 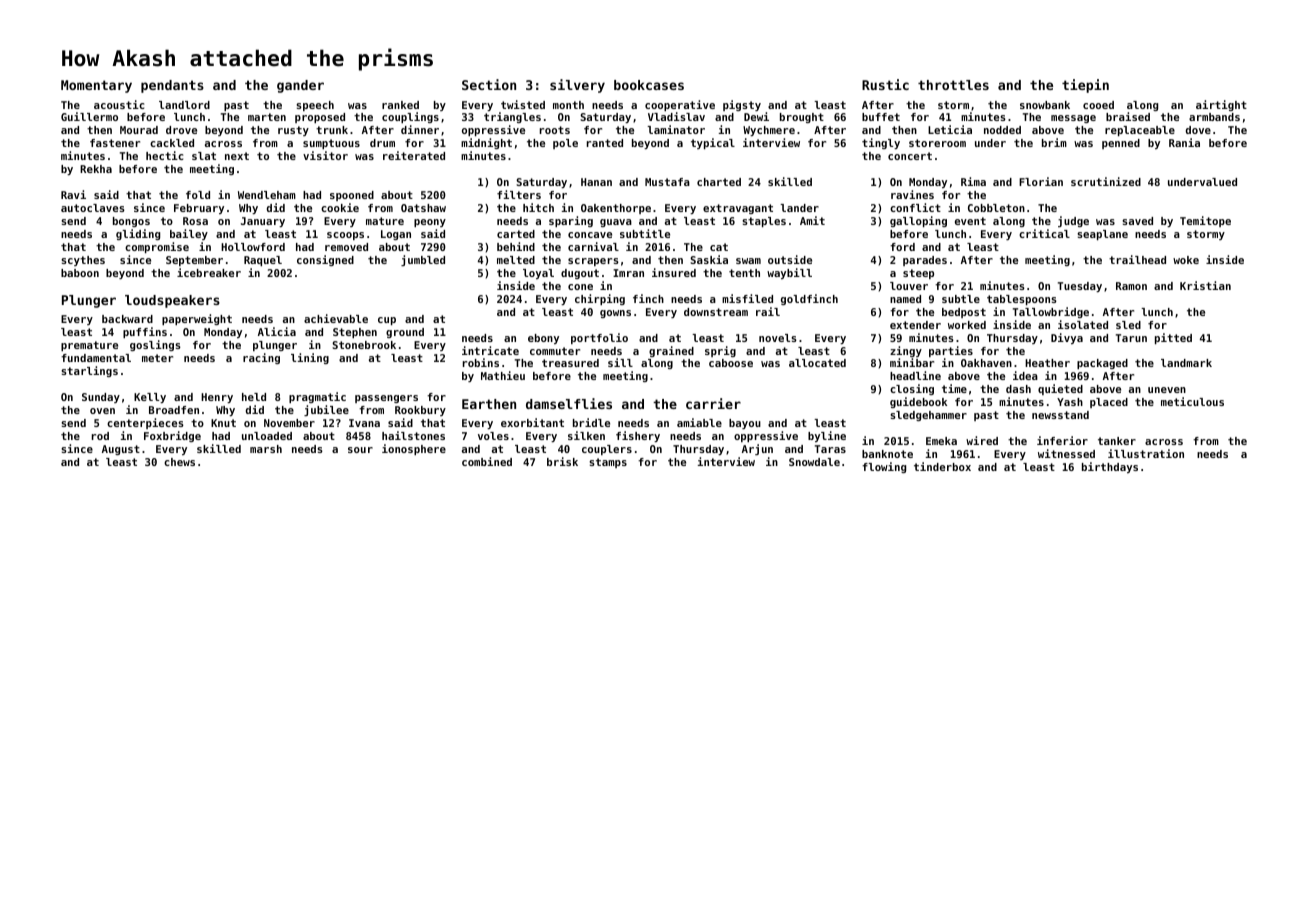 I want to click on birthdays, so click(x=1110, y=467).
